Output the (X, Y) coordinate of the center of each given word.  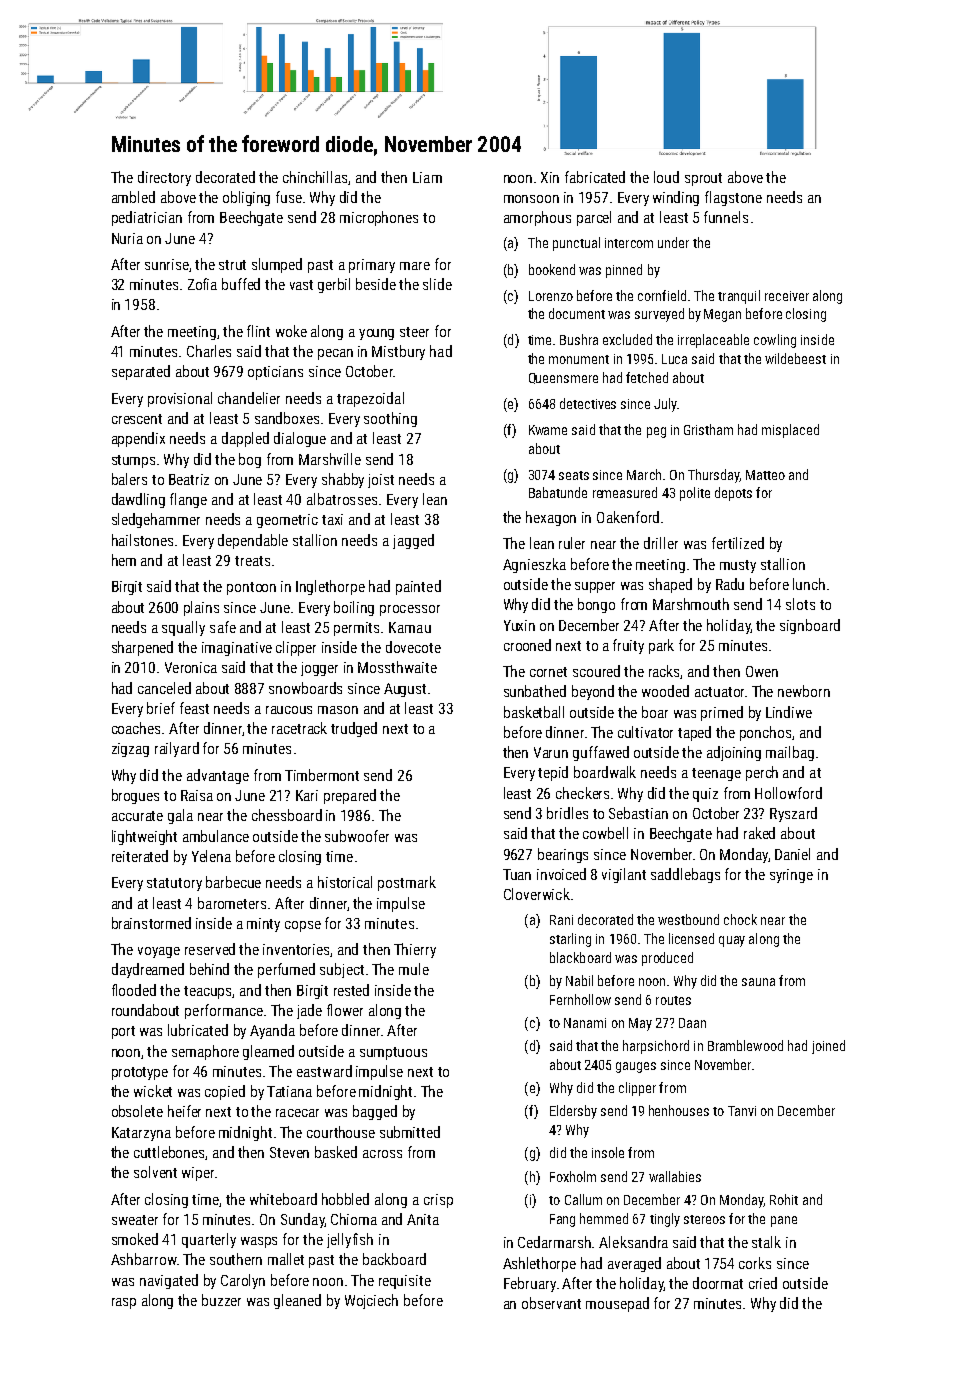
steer (414, 332)
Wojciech (371, 1301)
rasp (124, 1303)
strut (232, 265)
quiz (705, 795)
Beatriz (189, 479)
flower (345, 1010)
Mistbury (398, 352)
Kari (307, 795)
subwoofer (357, 836)
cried (763, 1283)
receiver (787, 296)
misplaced (790, 431)
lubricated (198, 1030)
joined (828, 1047)
